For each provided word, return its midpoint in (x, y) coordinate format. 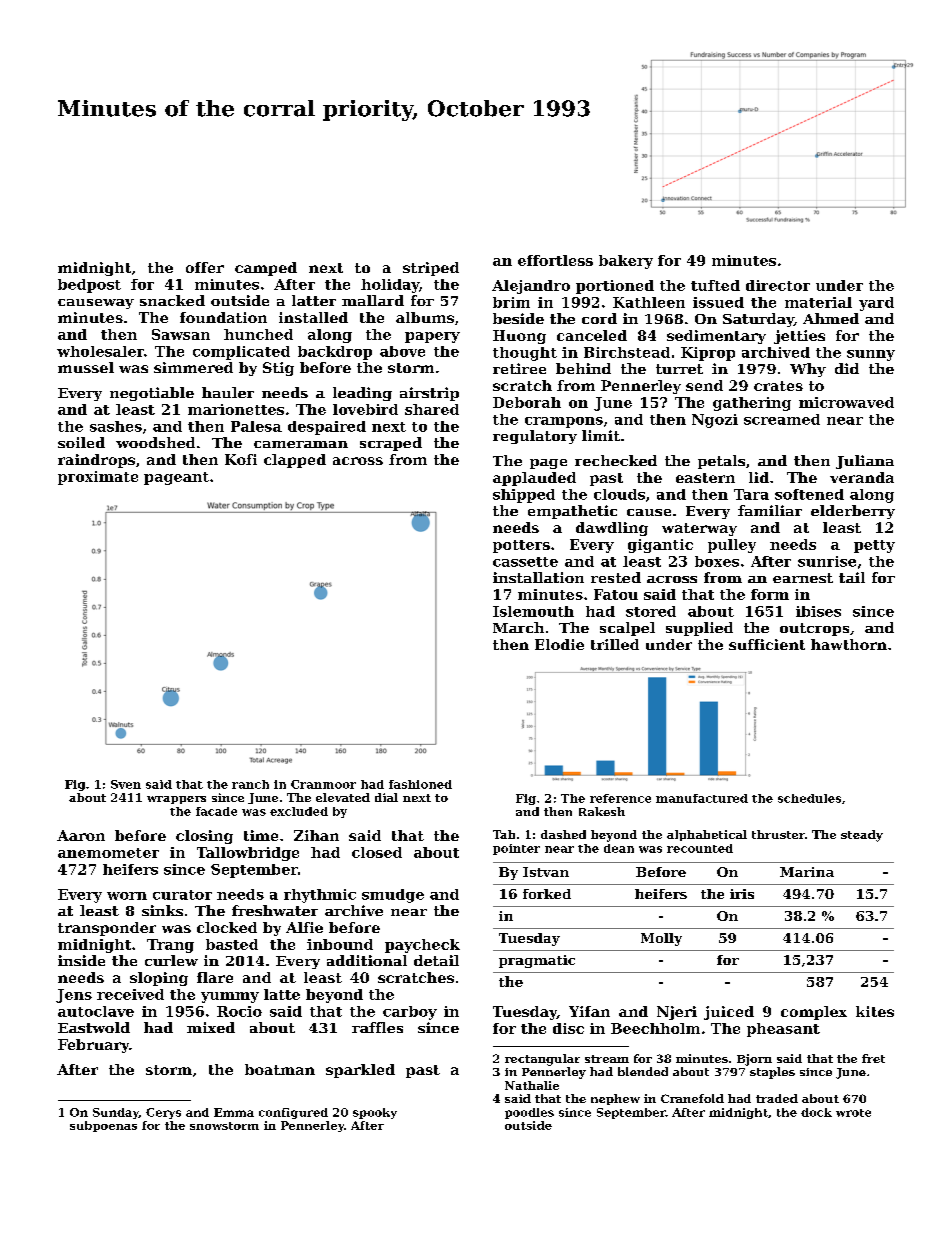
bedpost (89, 286)
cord (599, 318)
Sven (126, 784)
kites (875, 1011)
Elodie (559, 644)
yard (876, 304)
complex (814, 1013)
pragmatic (537, 961)
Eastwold (94, 1027)
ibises (818, 611)
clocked (227, 927)
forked (547, 894)
